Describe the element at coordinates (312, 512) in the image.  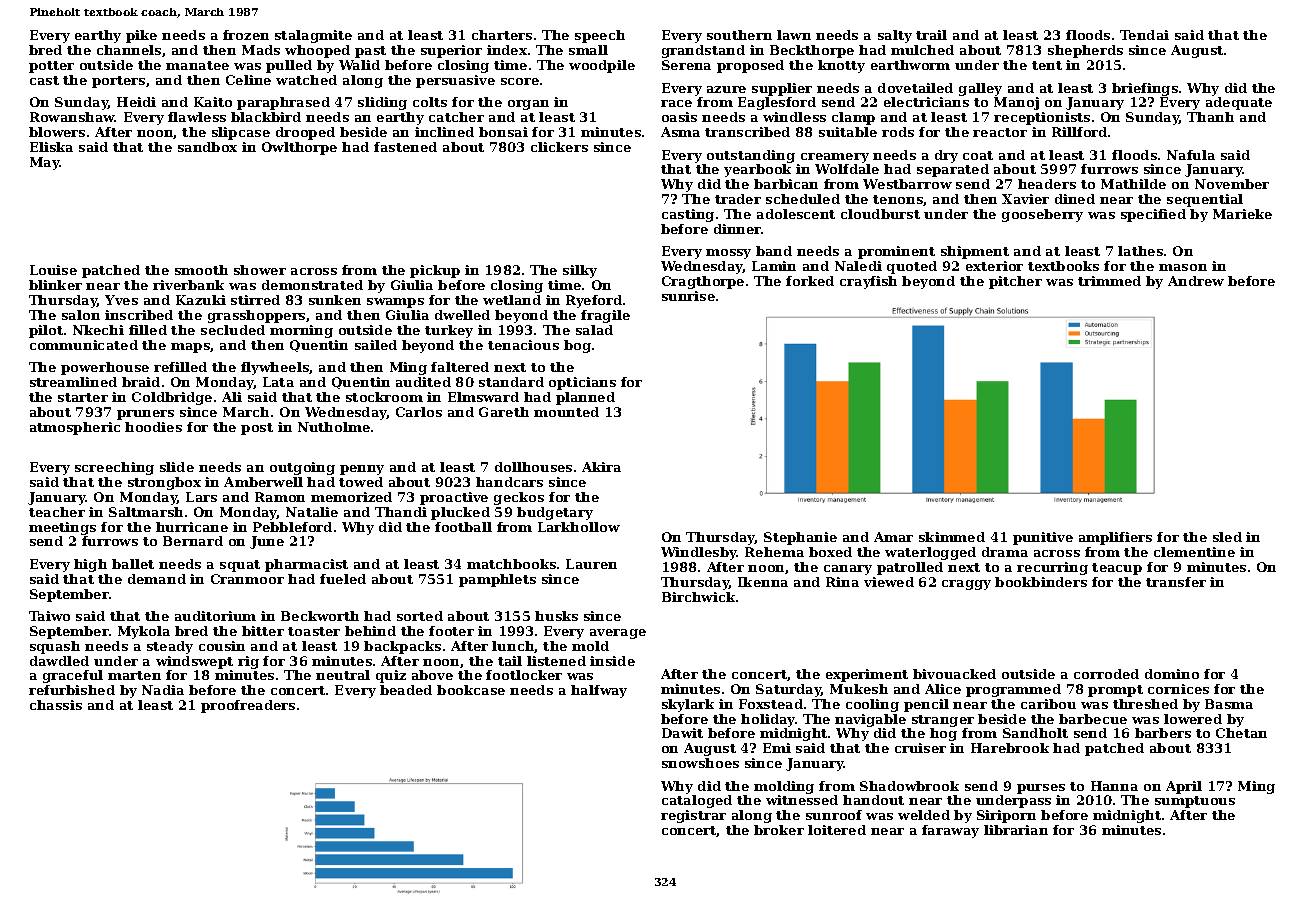
I see `Natalie` at that location.
